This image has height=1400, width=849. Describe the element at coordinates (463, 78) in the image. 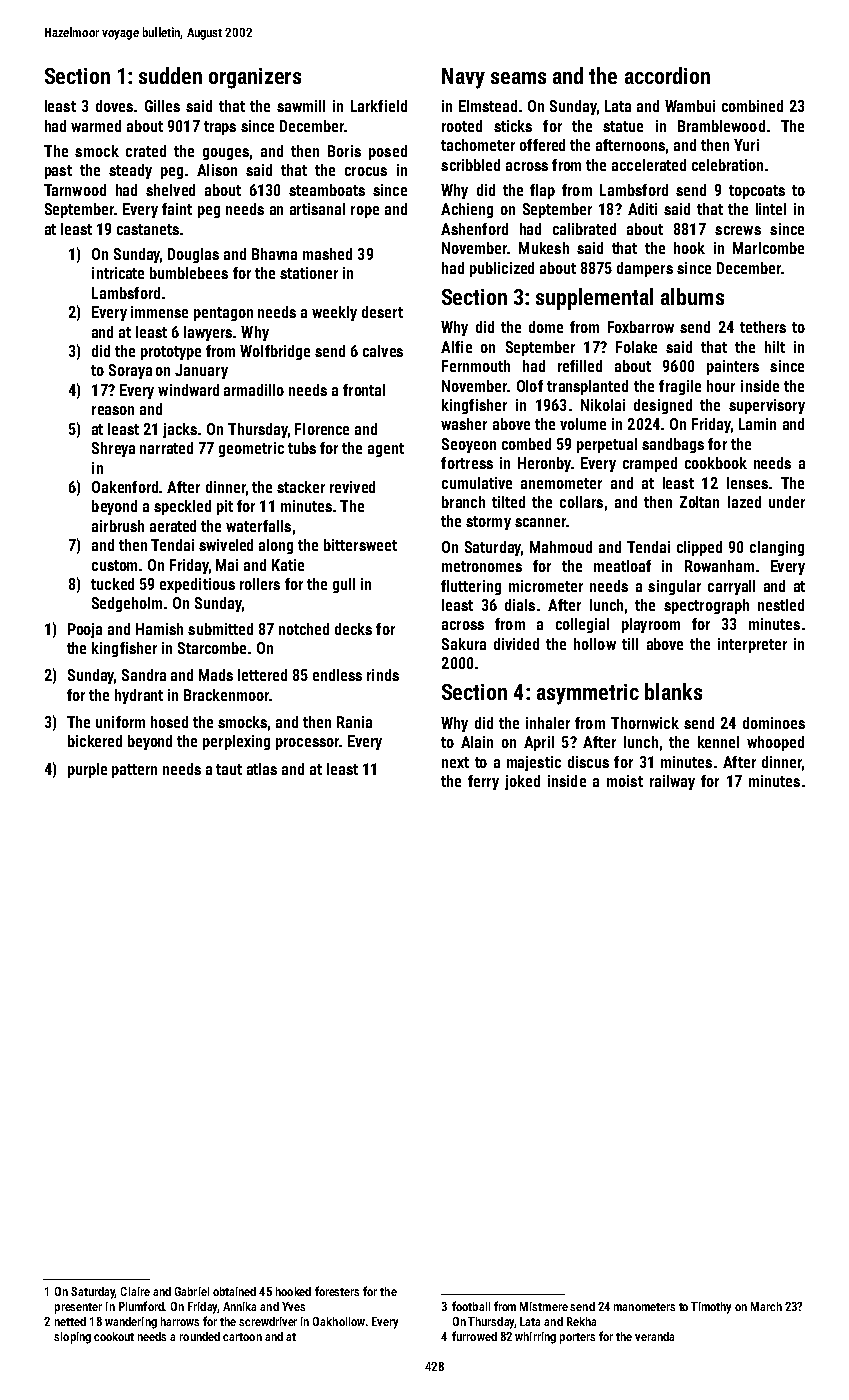

I see `Navy` at that location.
